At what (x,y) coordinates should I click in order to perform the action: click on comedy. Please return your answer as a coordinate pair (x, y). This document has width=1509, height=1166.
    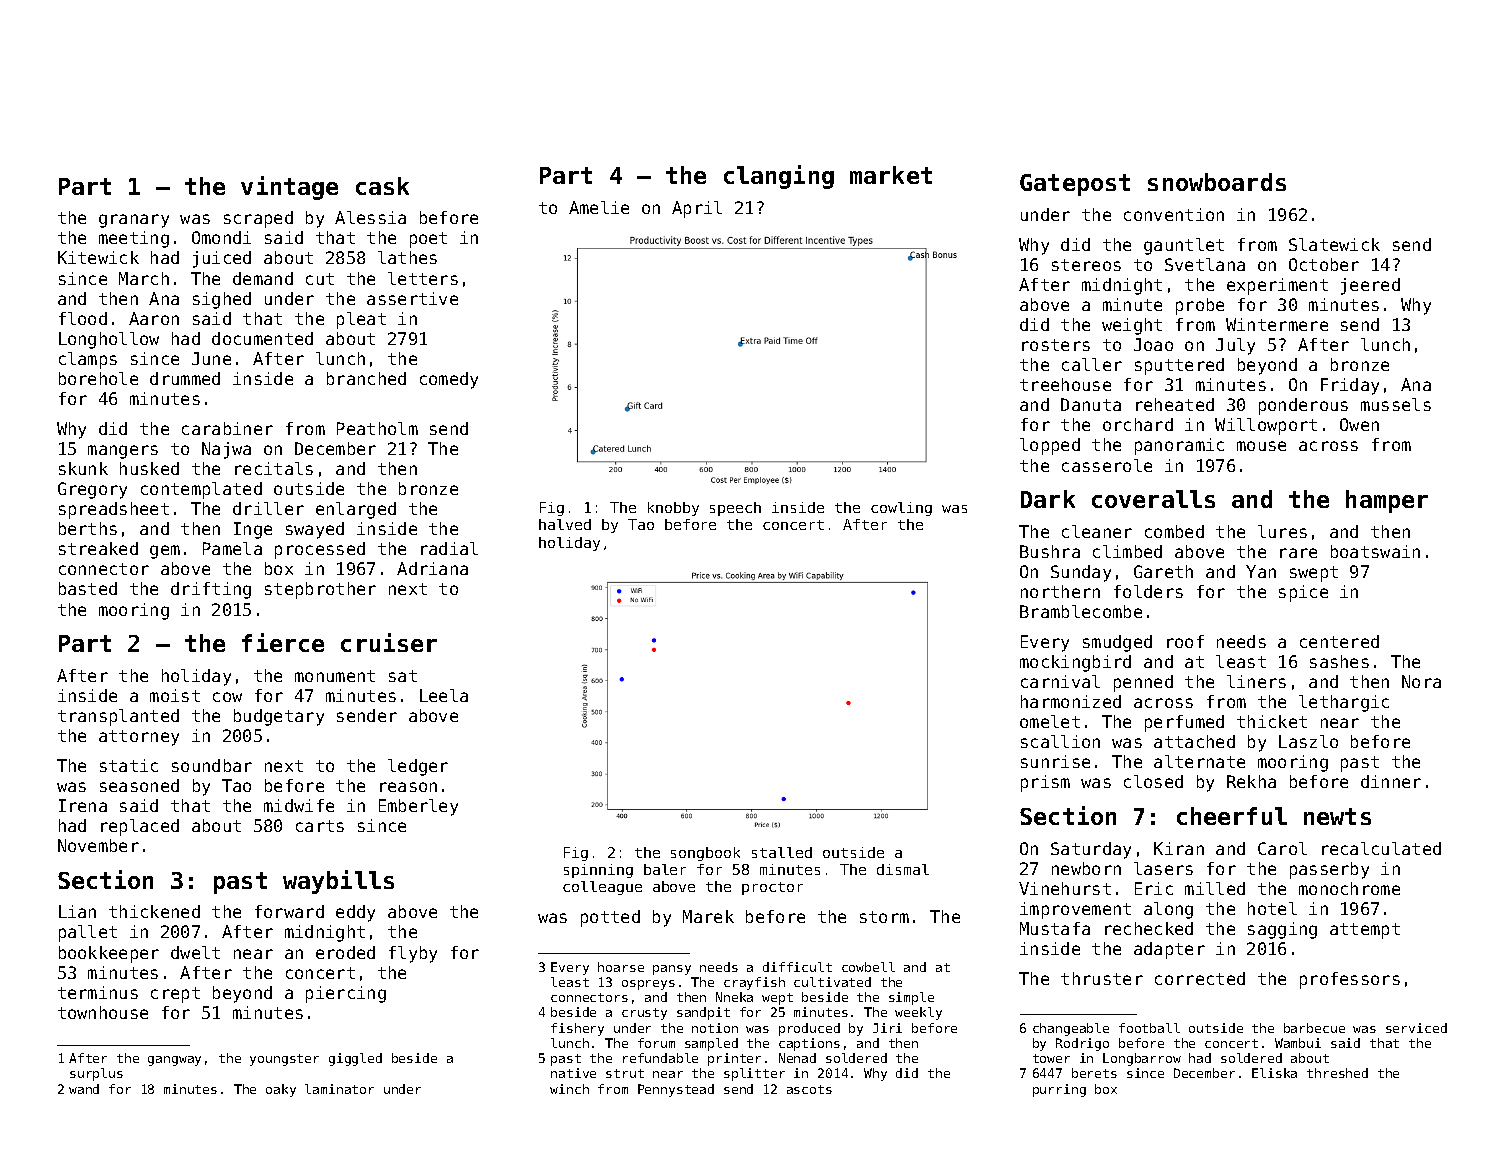
    Looking at the image, I should click on (449, 380).
